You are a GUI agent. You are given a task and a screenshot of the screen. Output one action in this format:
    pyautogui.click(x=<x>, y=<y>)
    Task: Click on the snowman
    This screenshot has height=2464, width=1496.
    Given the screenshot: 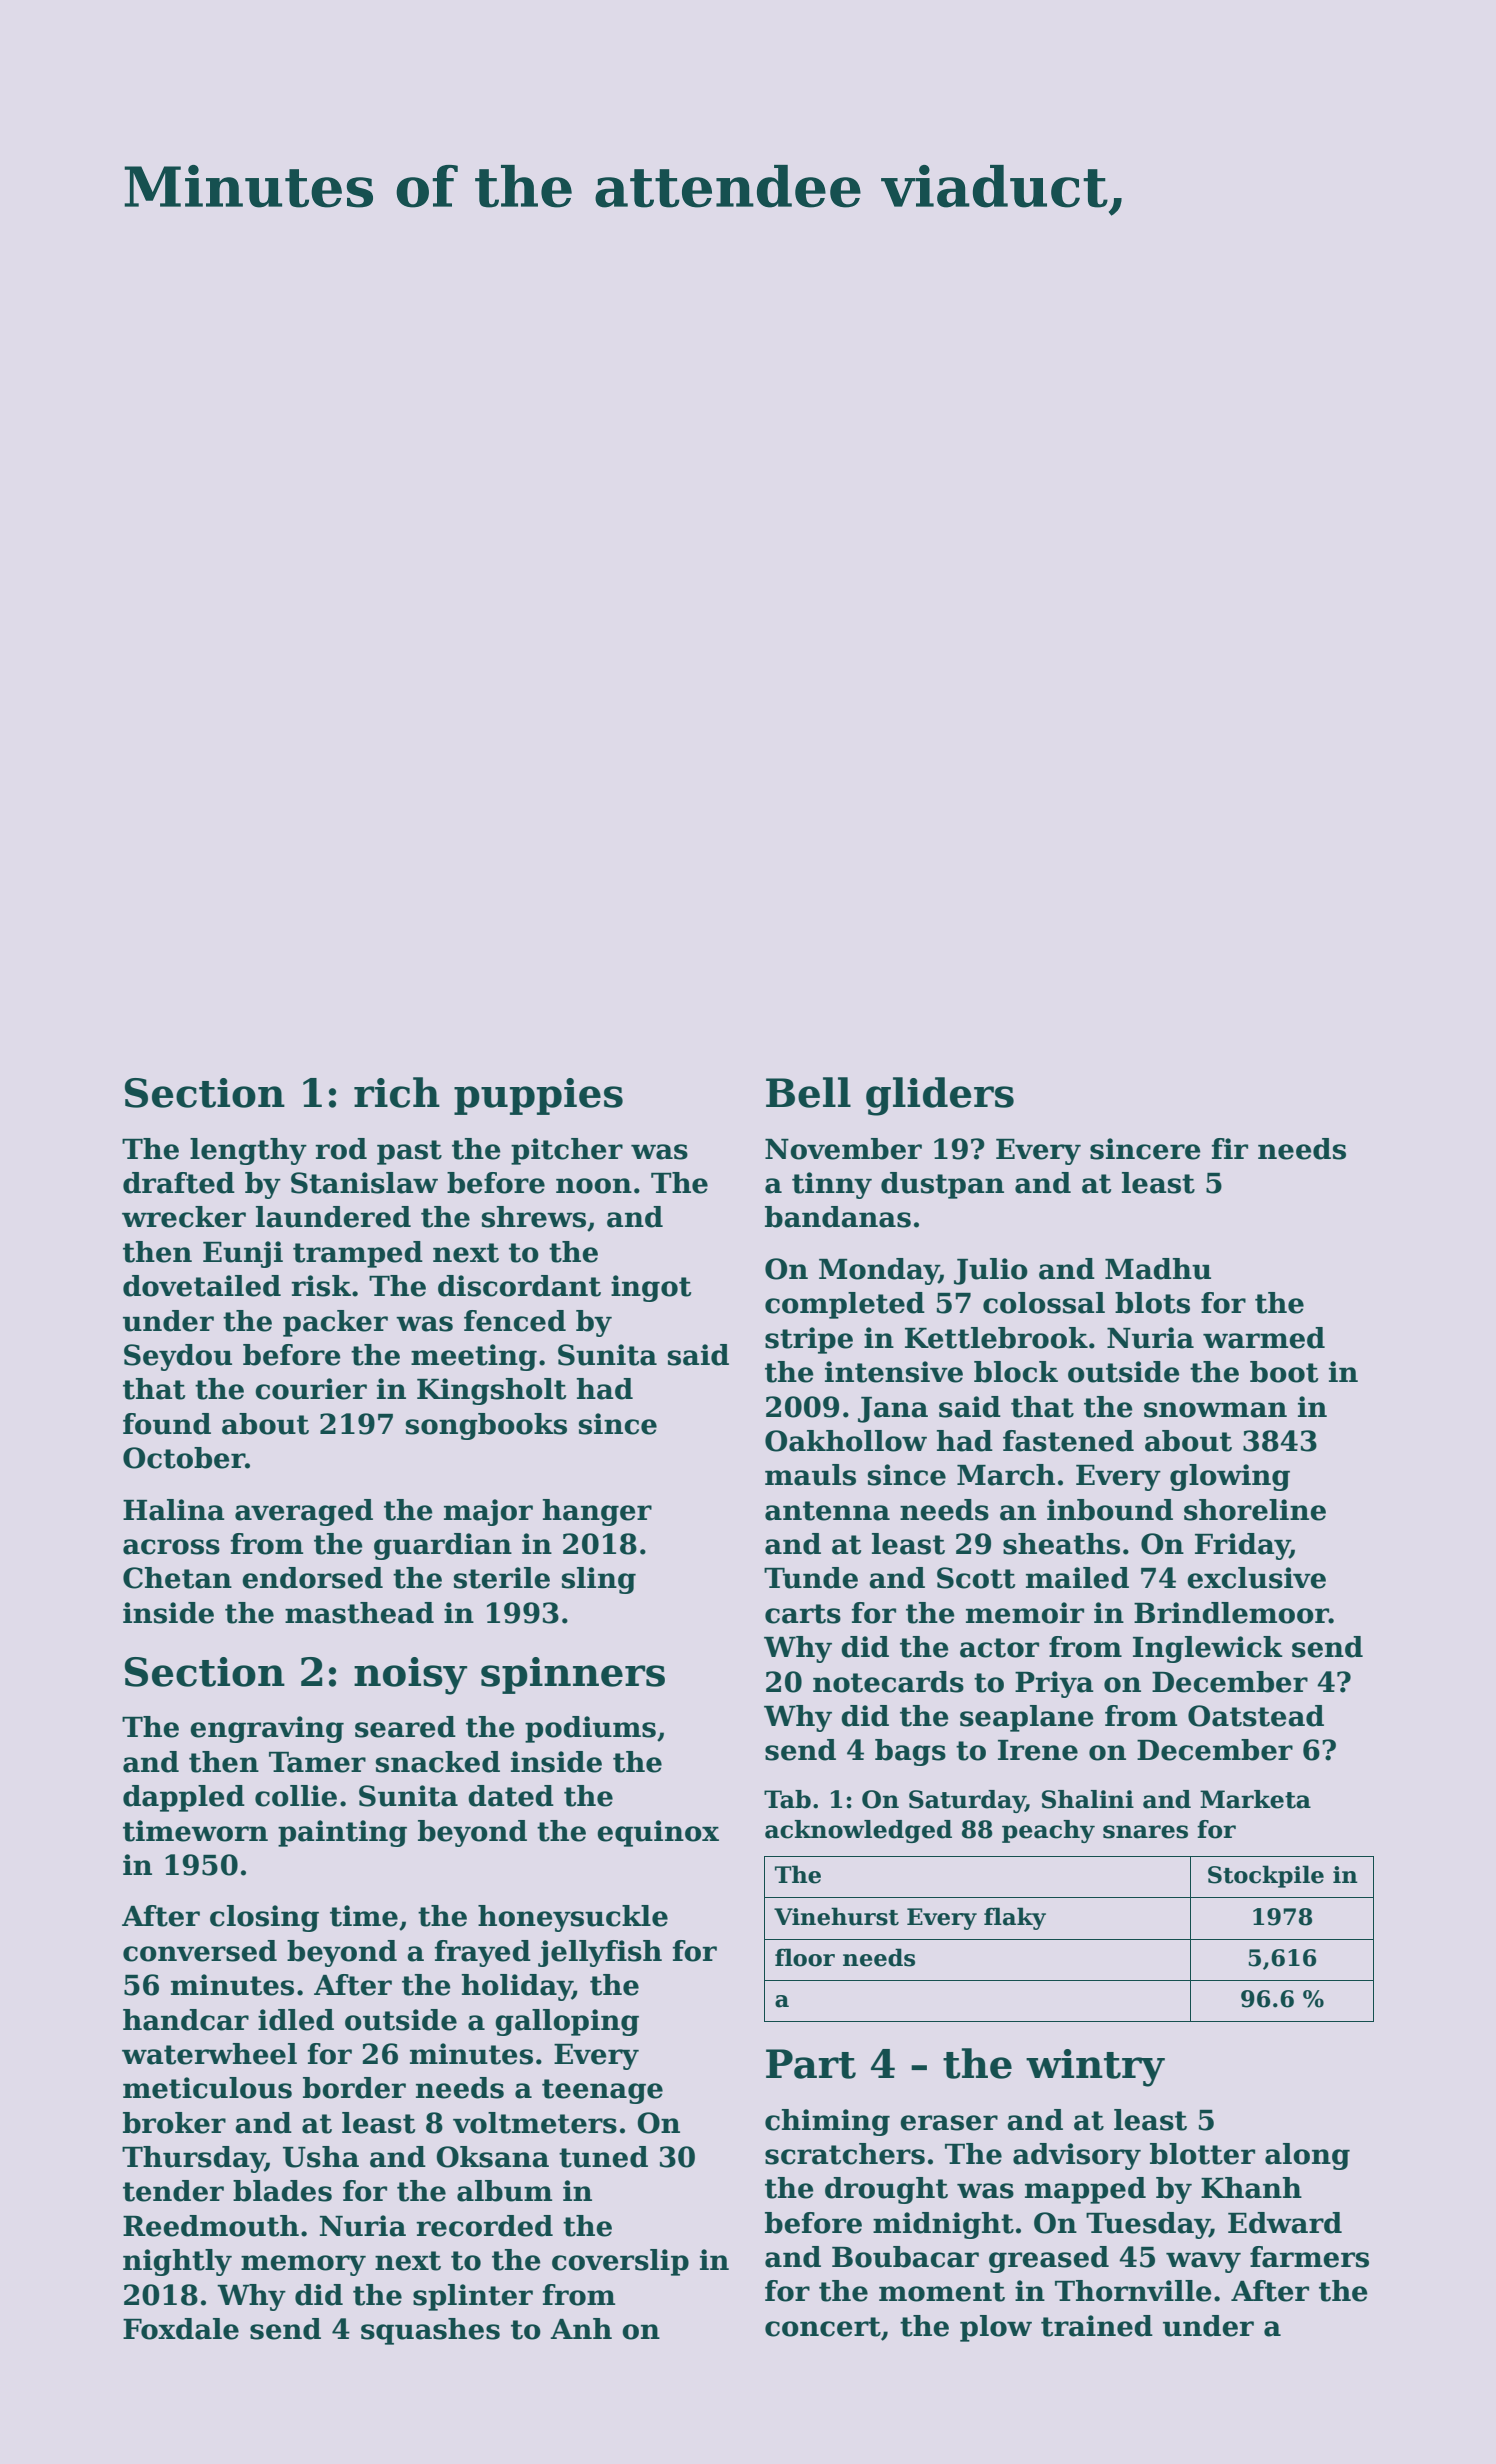 What is the action you would take?
    pyautogui.click(x=1215, y=1410)
